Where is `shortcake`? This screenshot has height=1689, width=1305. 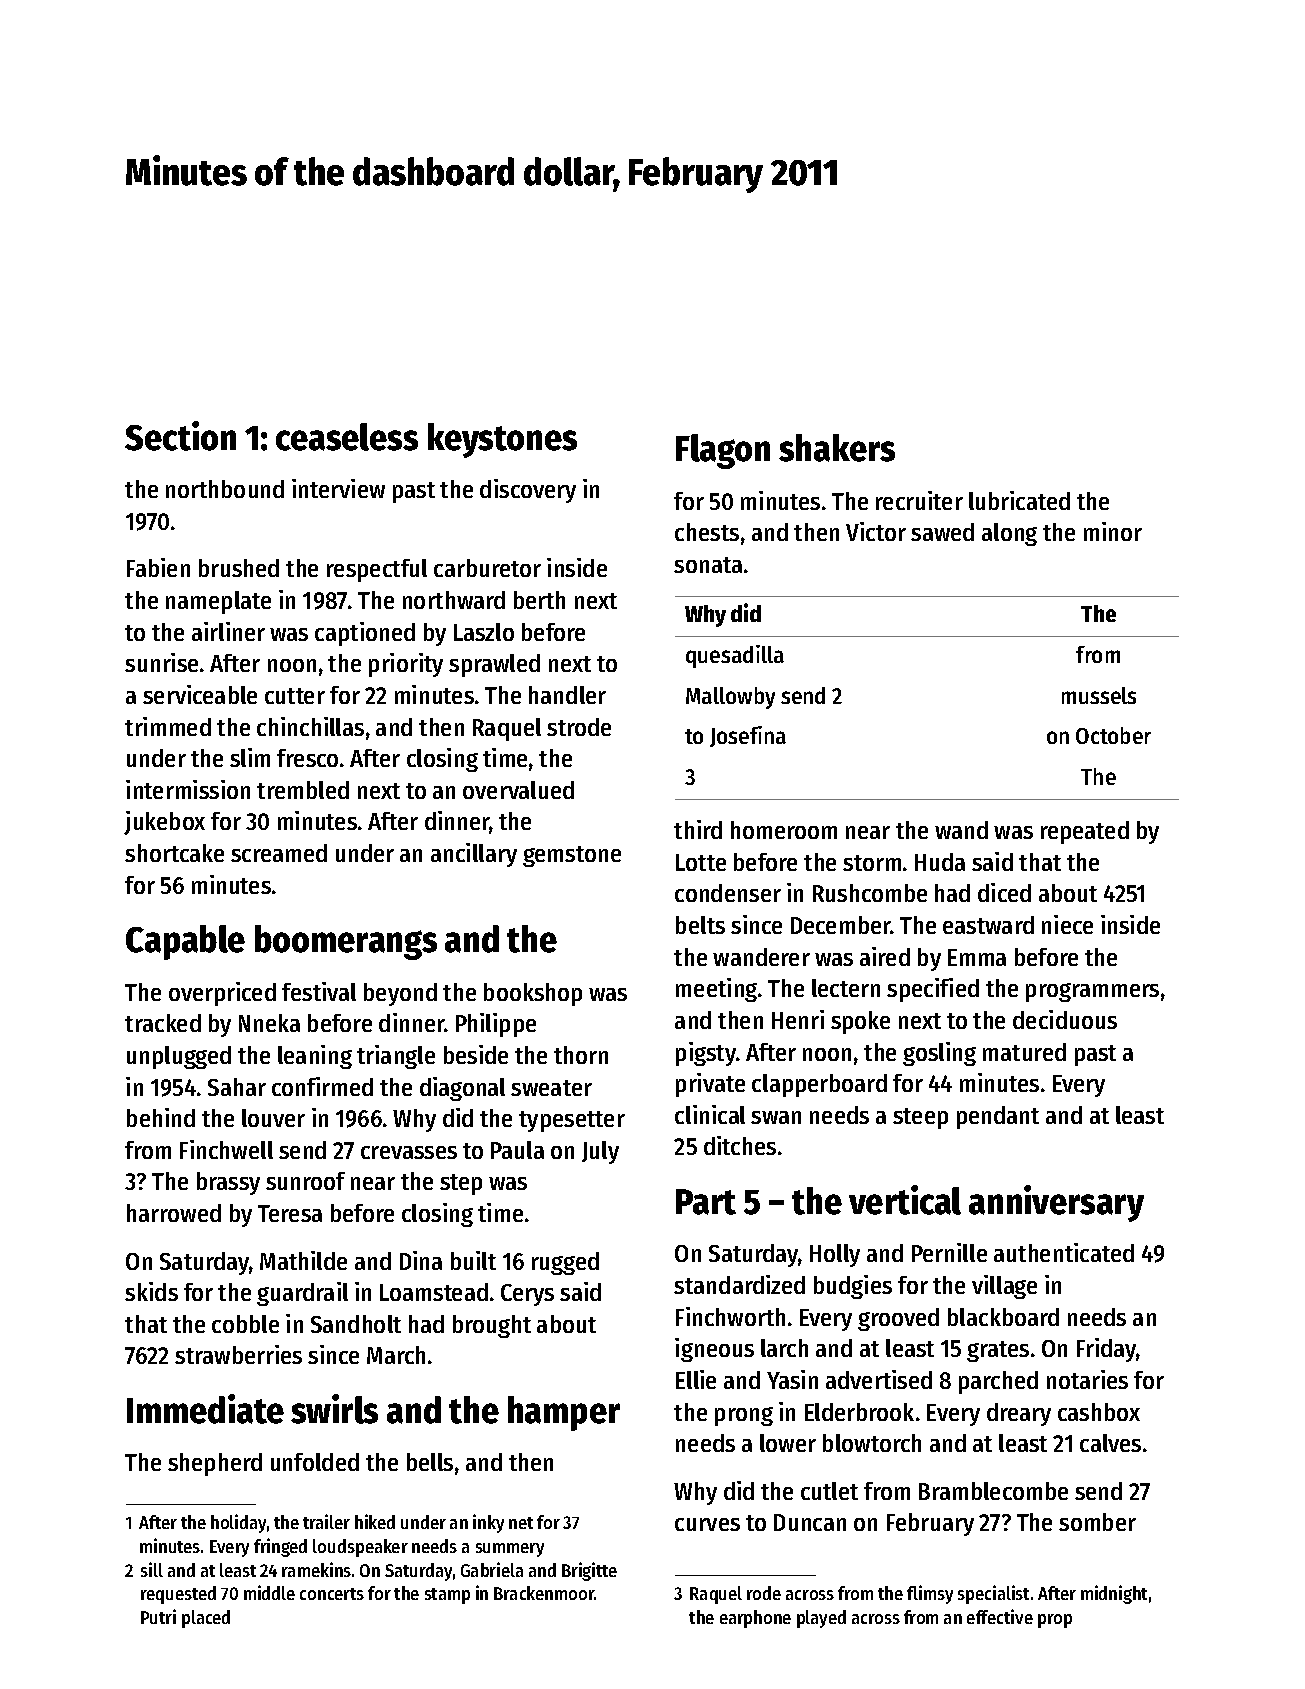
shortcake is located at coordinates (174, 853).
